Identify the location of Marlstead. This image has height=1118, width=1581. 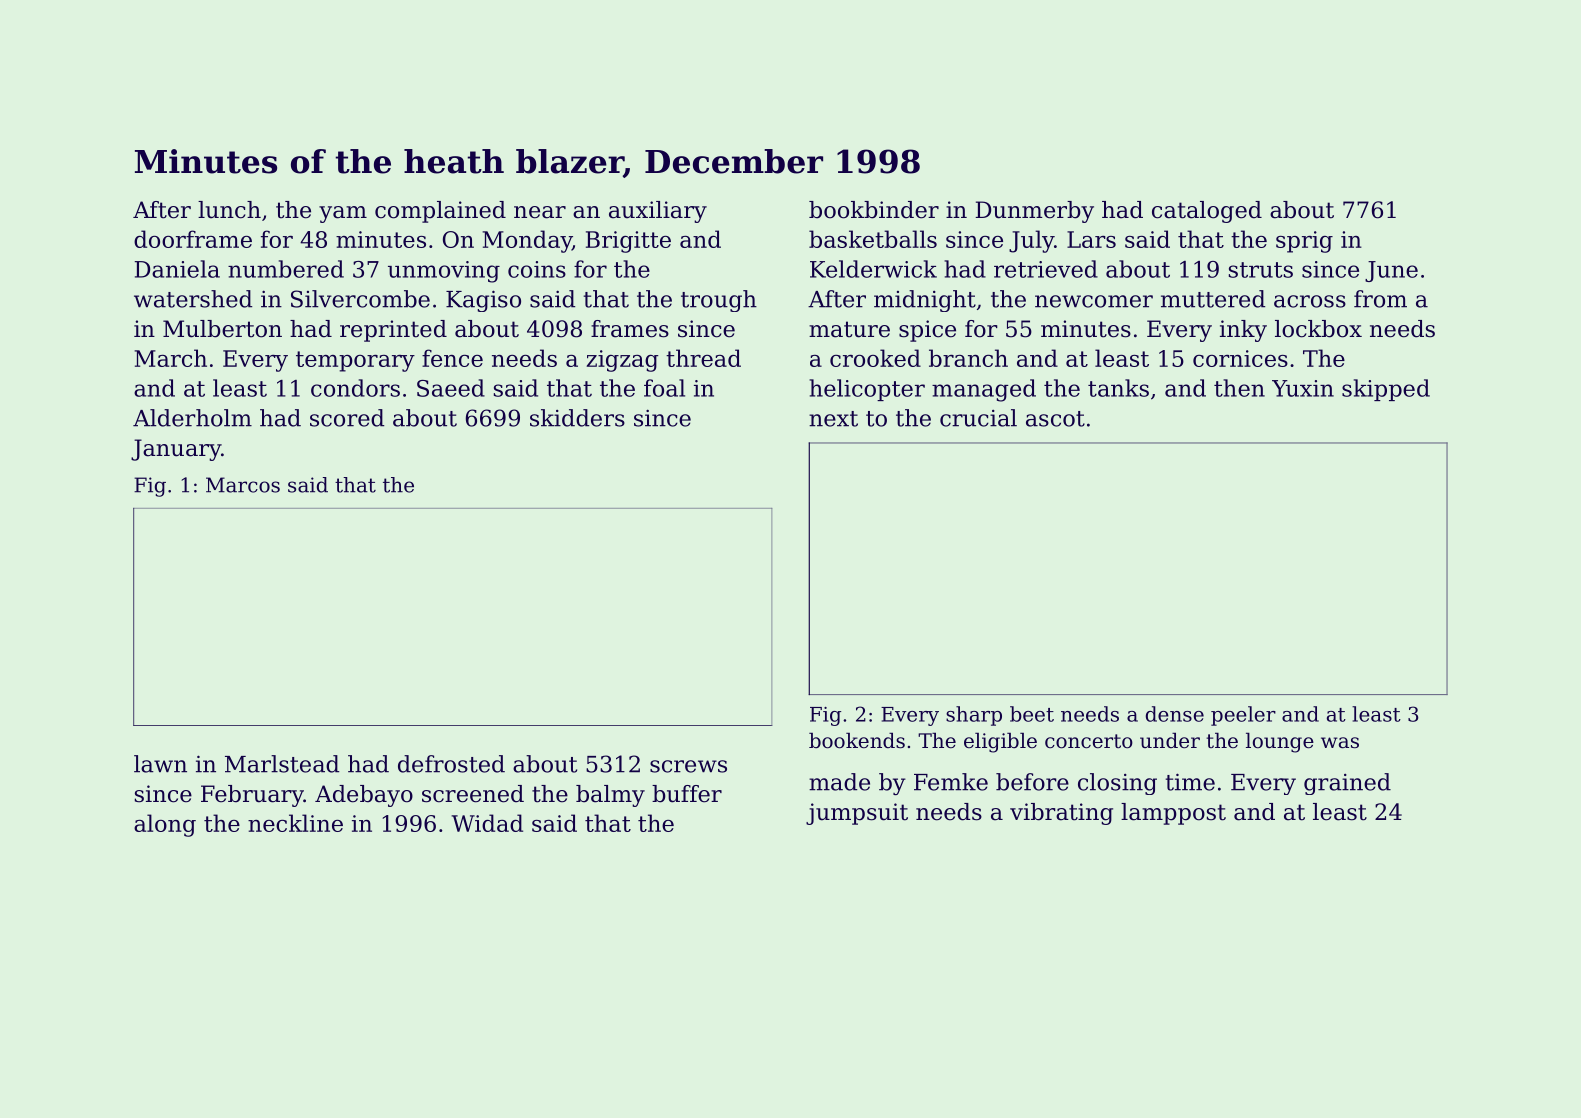
(282, 764).
